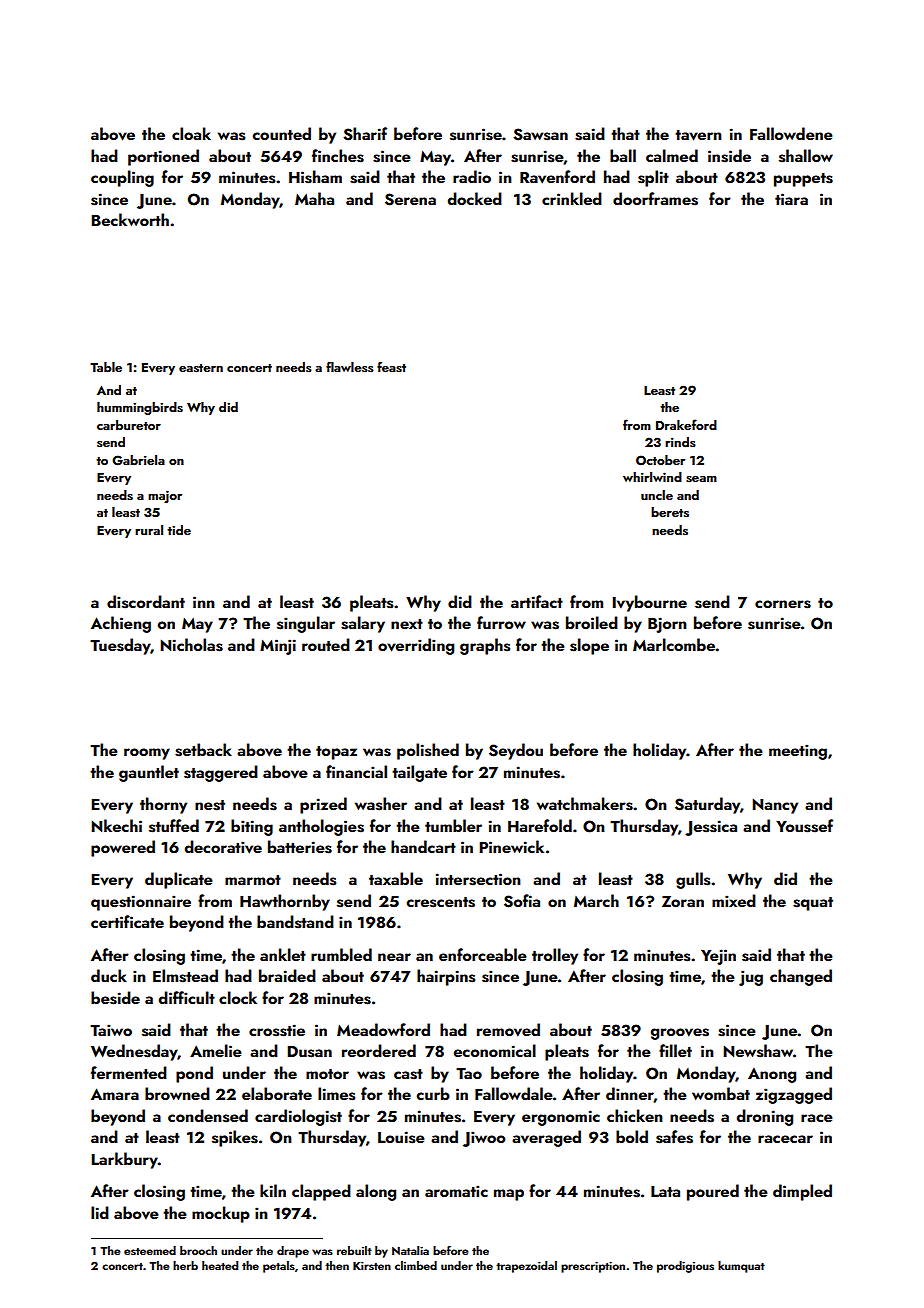 This image has height=1308, width=924. I want to click on docked, so click(475, 198).
